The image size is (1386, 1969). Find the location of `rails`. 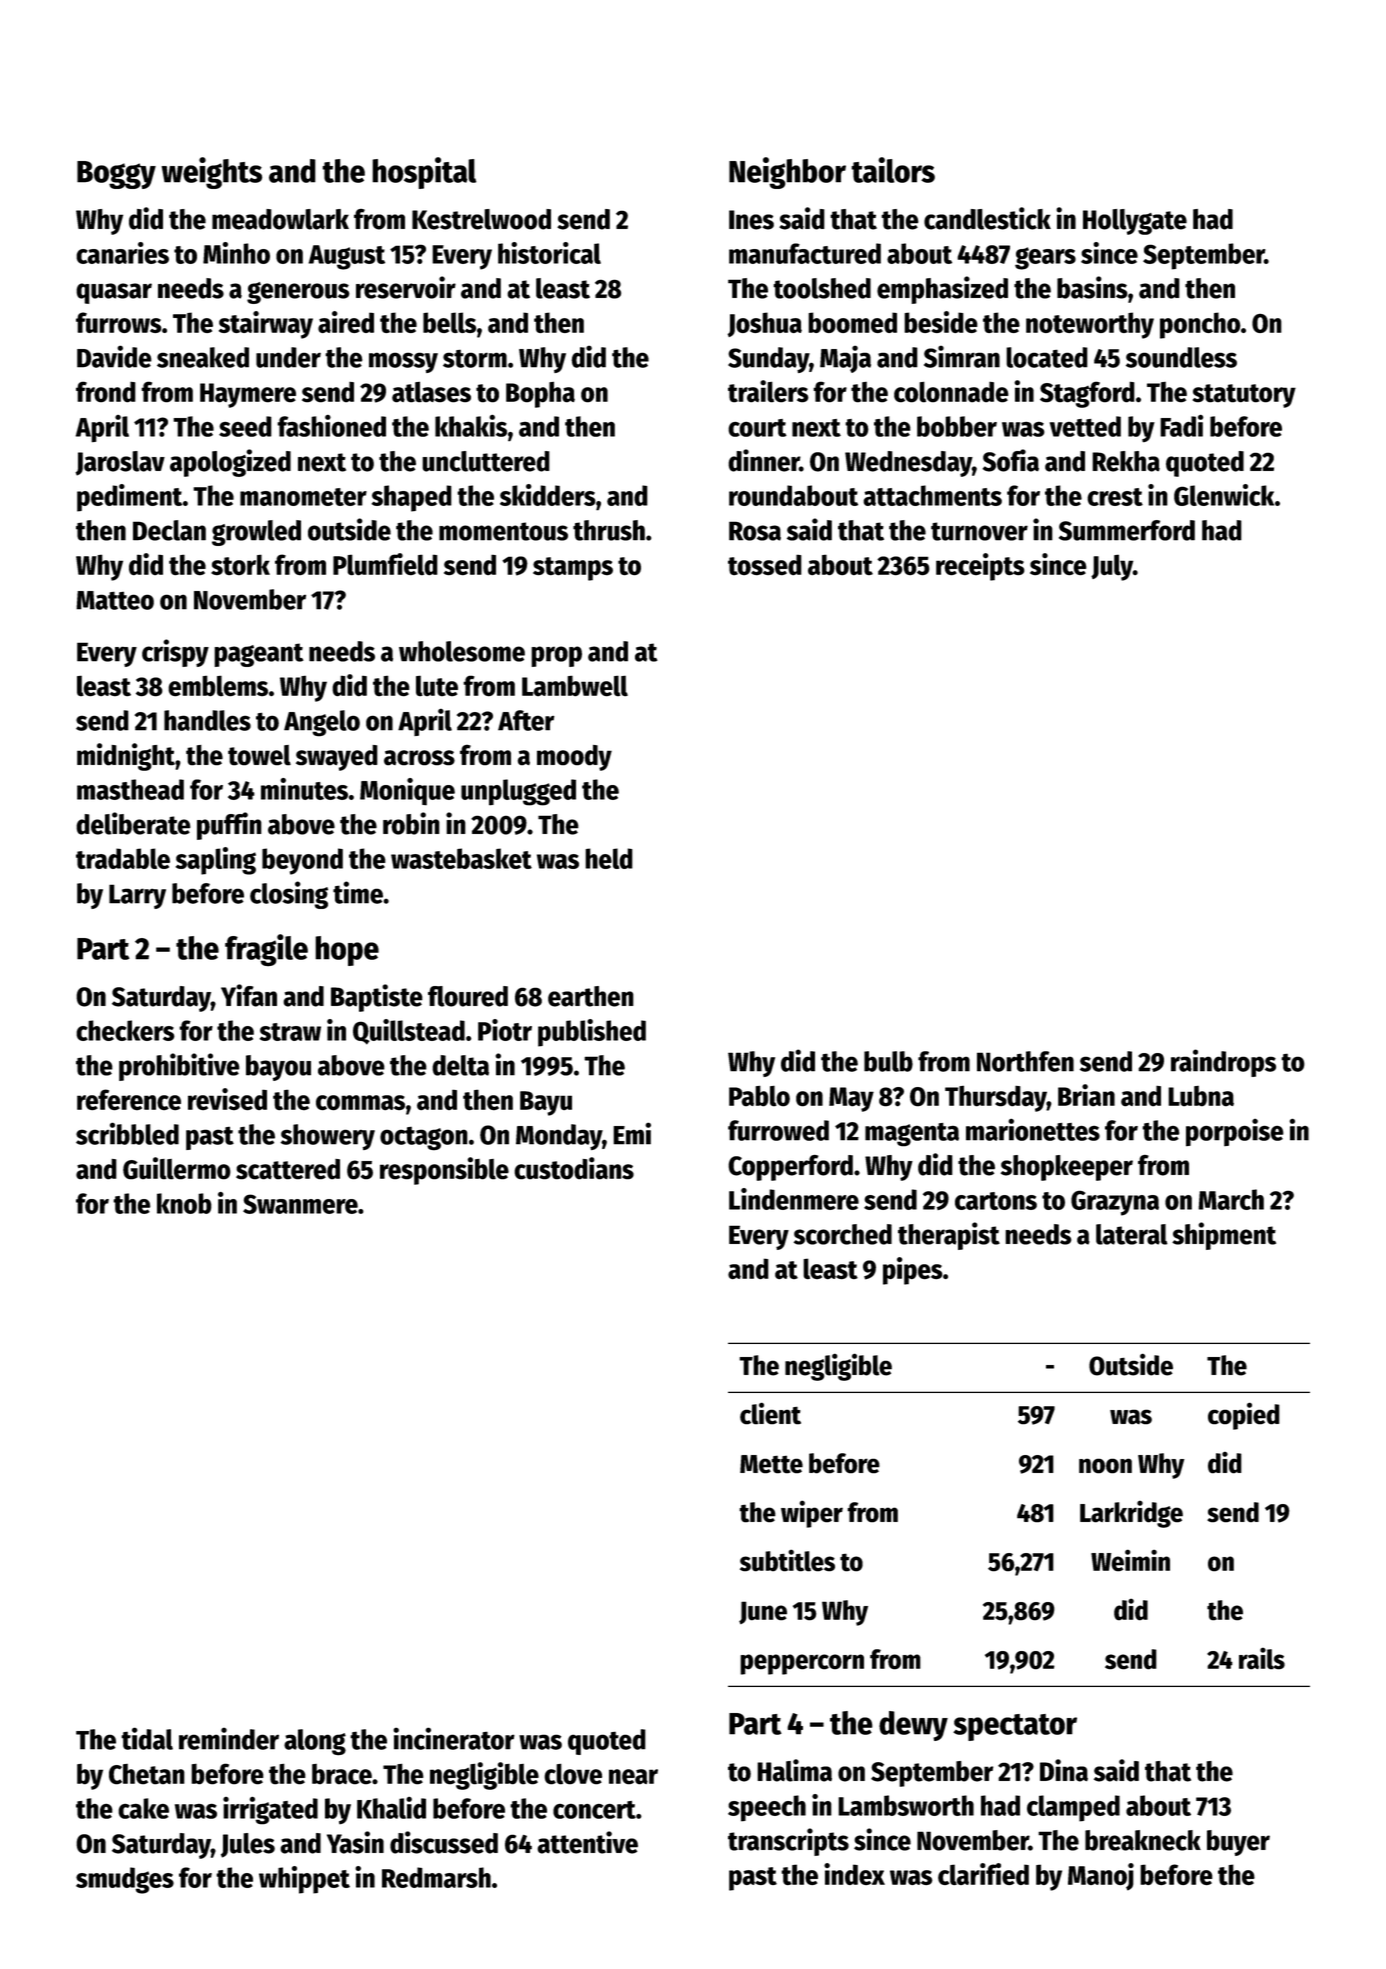

rails is located at coordinates (1262, 1658).
